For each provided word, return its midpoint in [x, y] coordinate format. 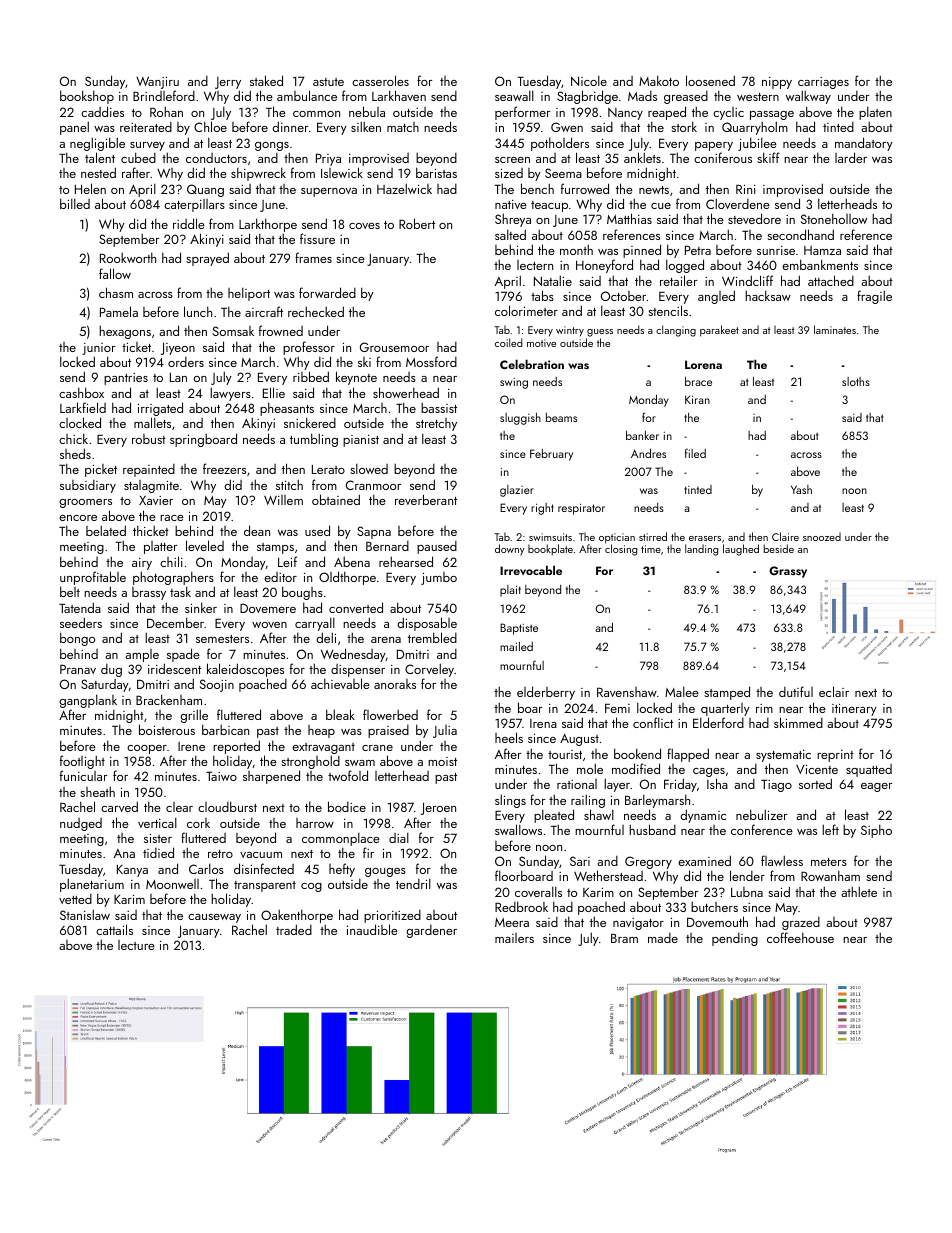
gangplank [88, 701]
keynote [356, 378]
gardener [432, 931]
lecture [136, 945]
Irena [543, 723]
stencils [668, 310]
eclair [834, 691]
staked [266, 80]
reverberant [426, 499]
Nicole [589, 80]
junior [98, 349]
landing [701, 550]
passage [772, 115]
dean [257, 530]
